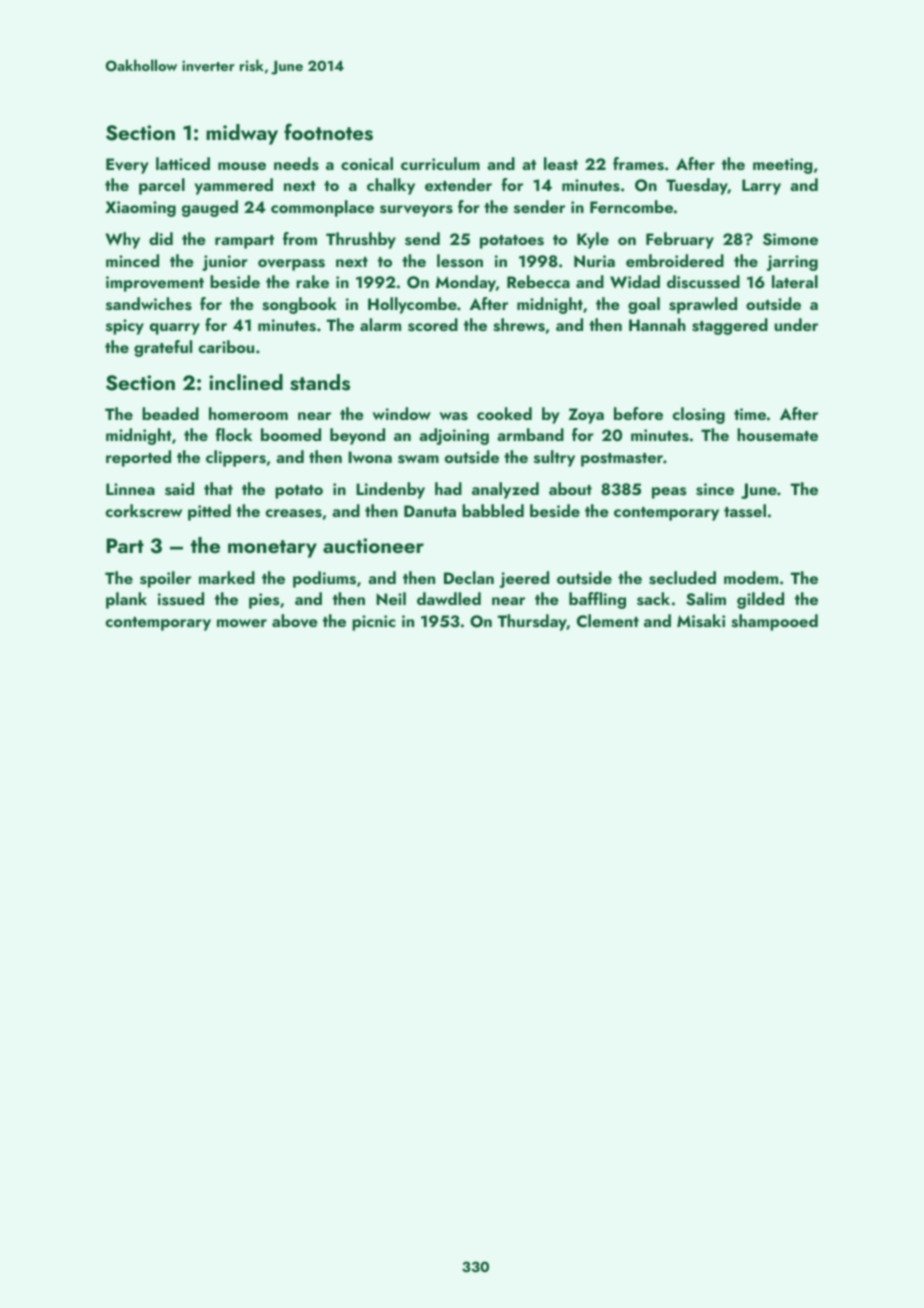 The width and height of the image is (924, 1308). I want to click on Clement, so click(608, 620).
